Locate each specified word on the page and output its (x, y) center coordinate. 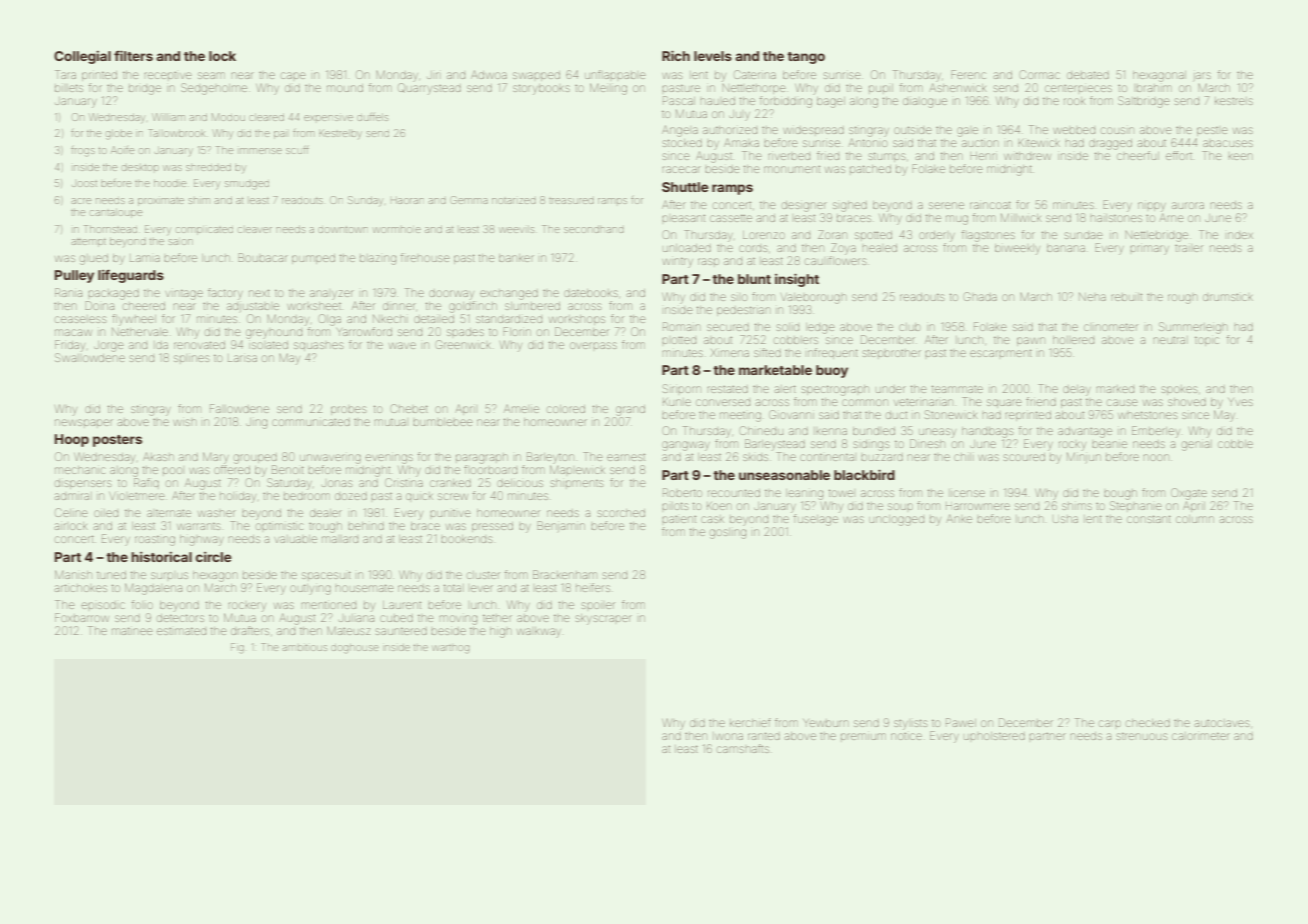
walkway (539, 632)
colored (566, 409)
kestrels (1234, 101)
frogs (83, 151)
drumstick (1228, 297)
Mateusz (349, 630)
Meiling (608, 89)
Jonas (337, 483)
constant (1149, 519)
